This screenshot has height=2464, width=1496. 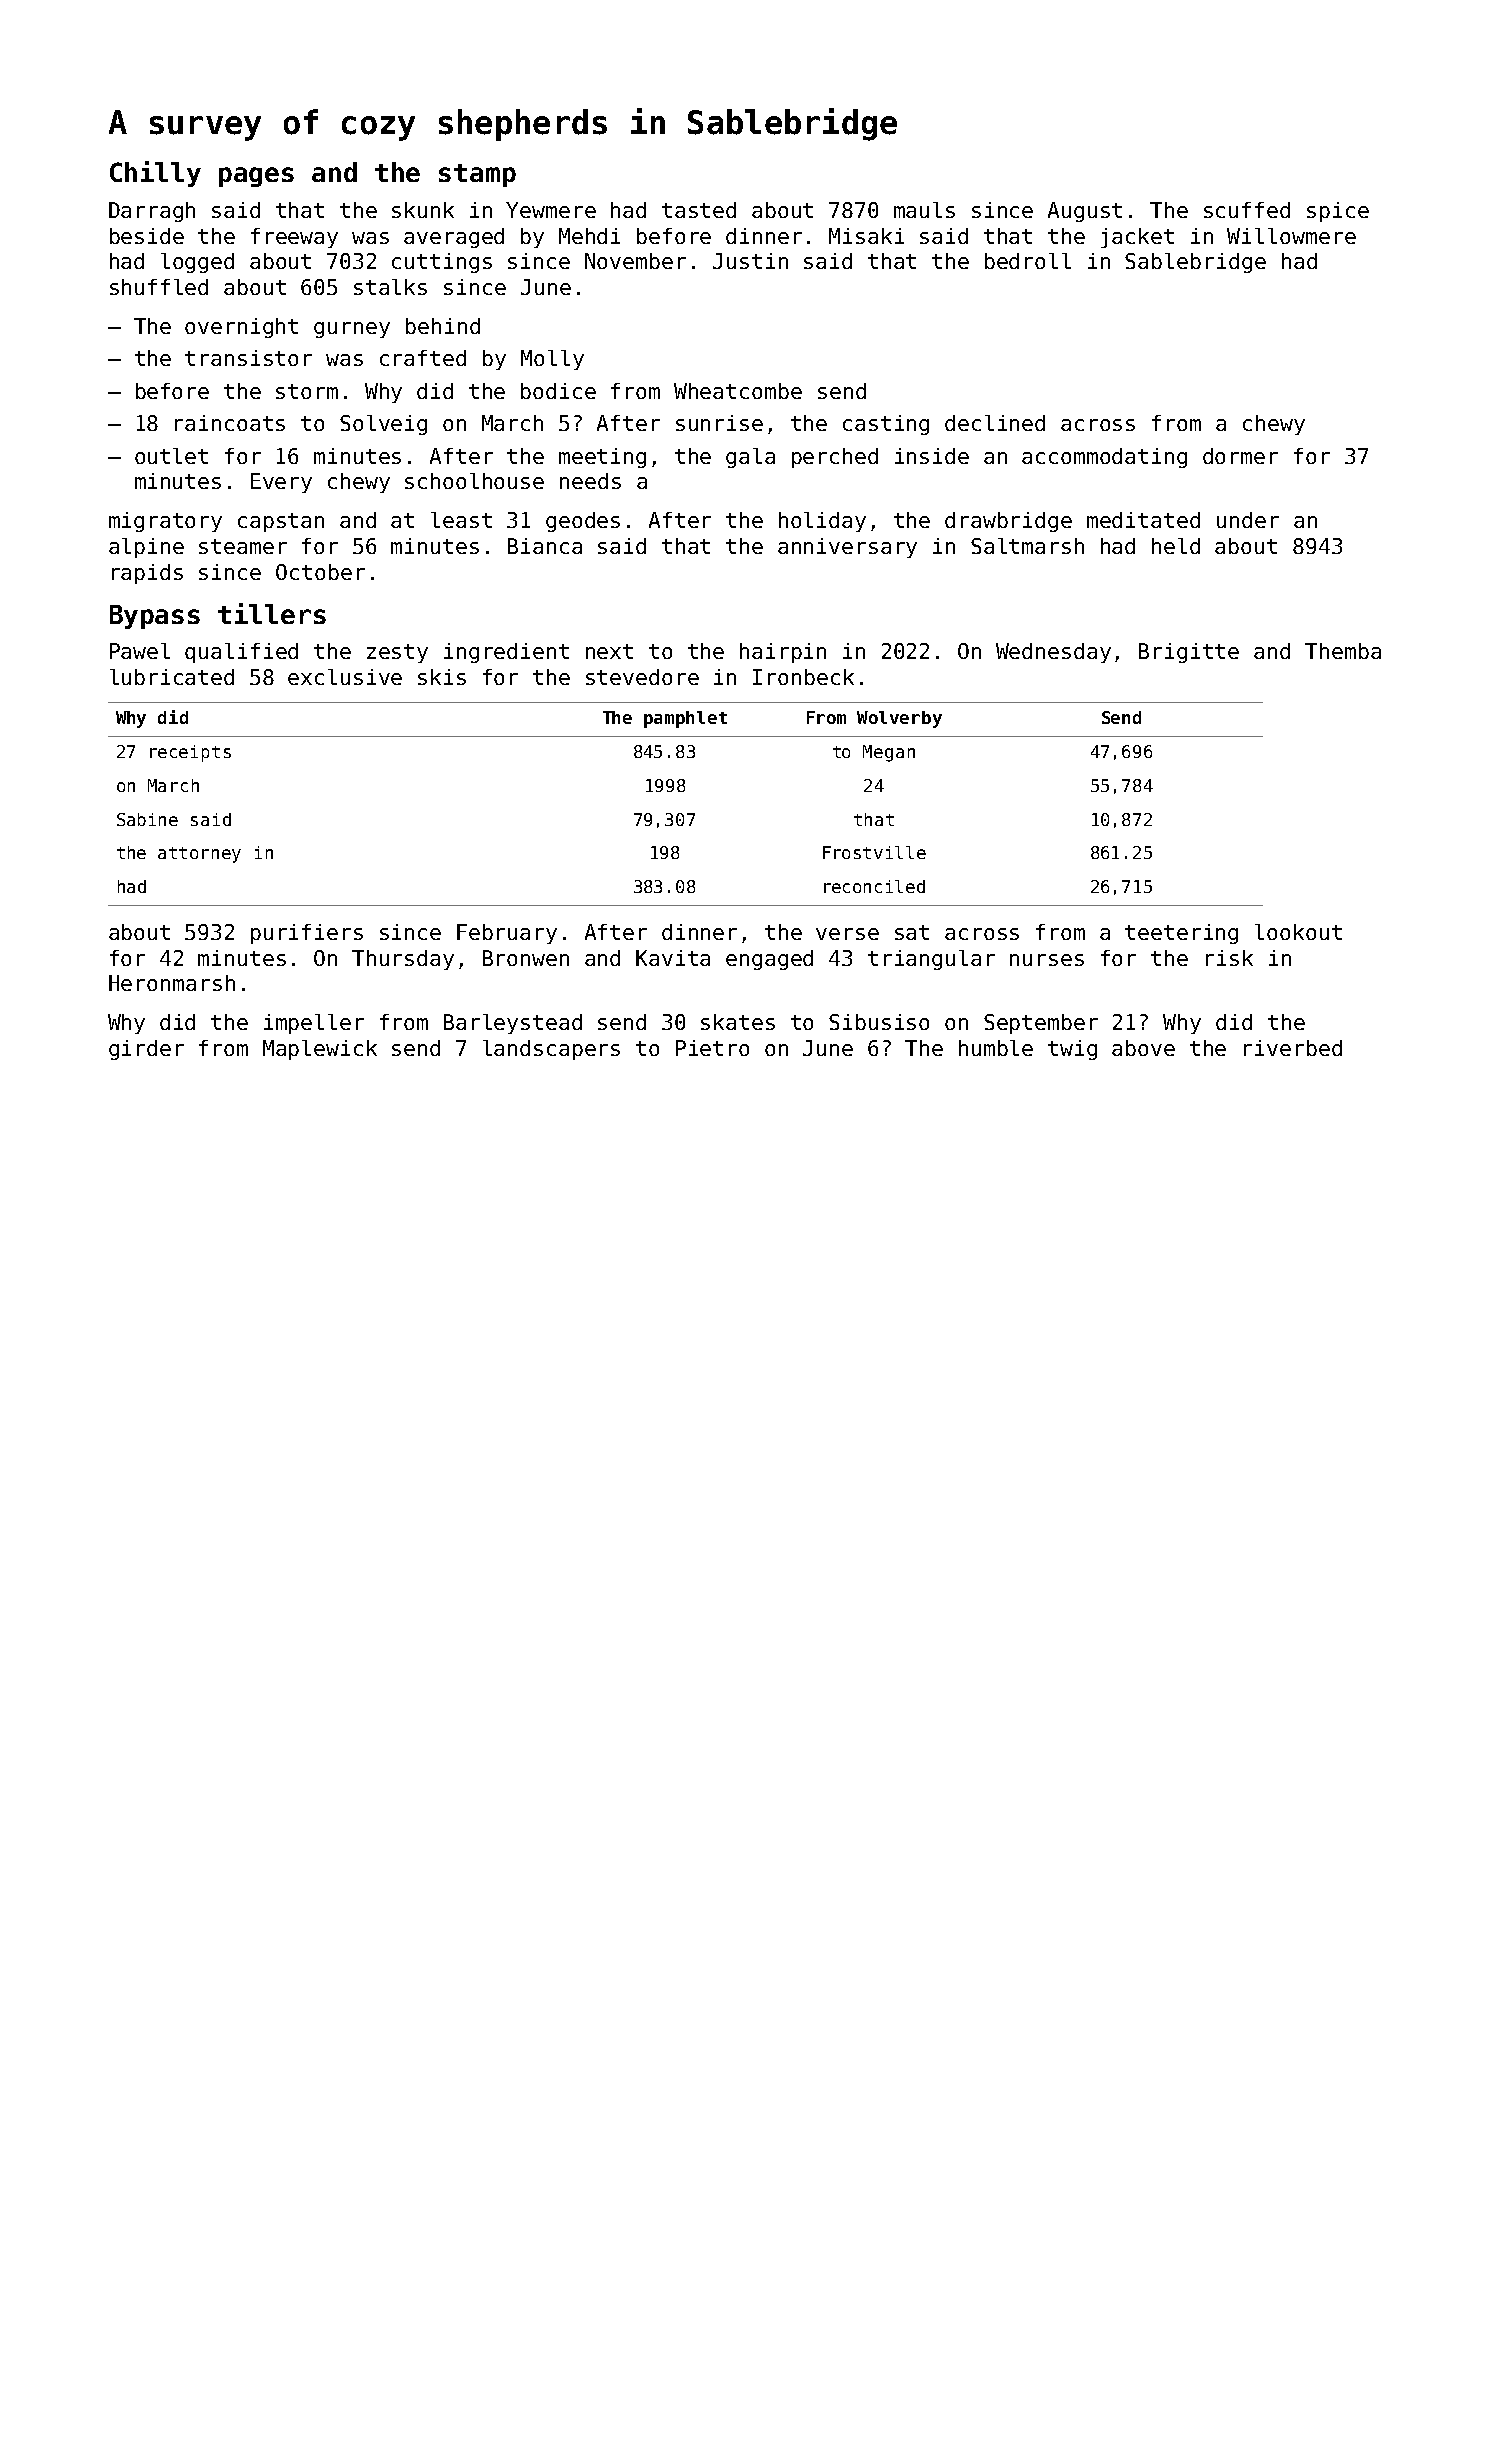 What do you see at coordinates (866, 236) in the screenshot?
I see `Misaki` at bounding box center [866, 236].
